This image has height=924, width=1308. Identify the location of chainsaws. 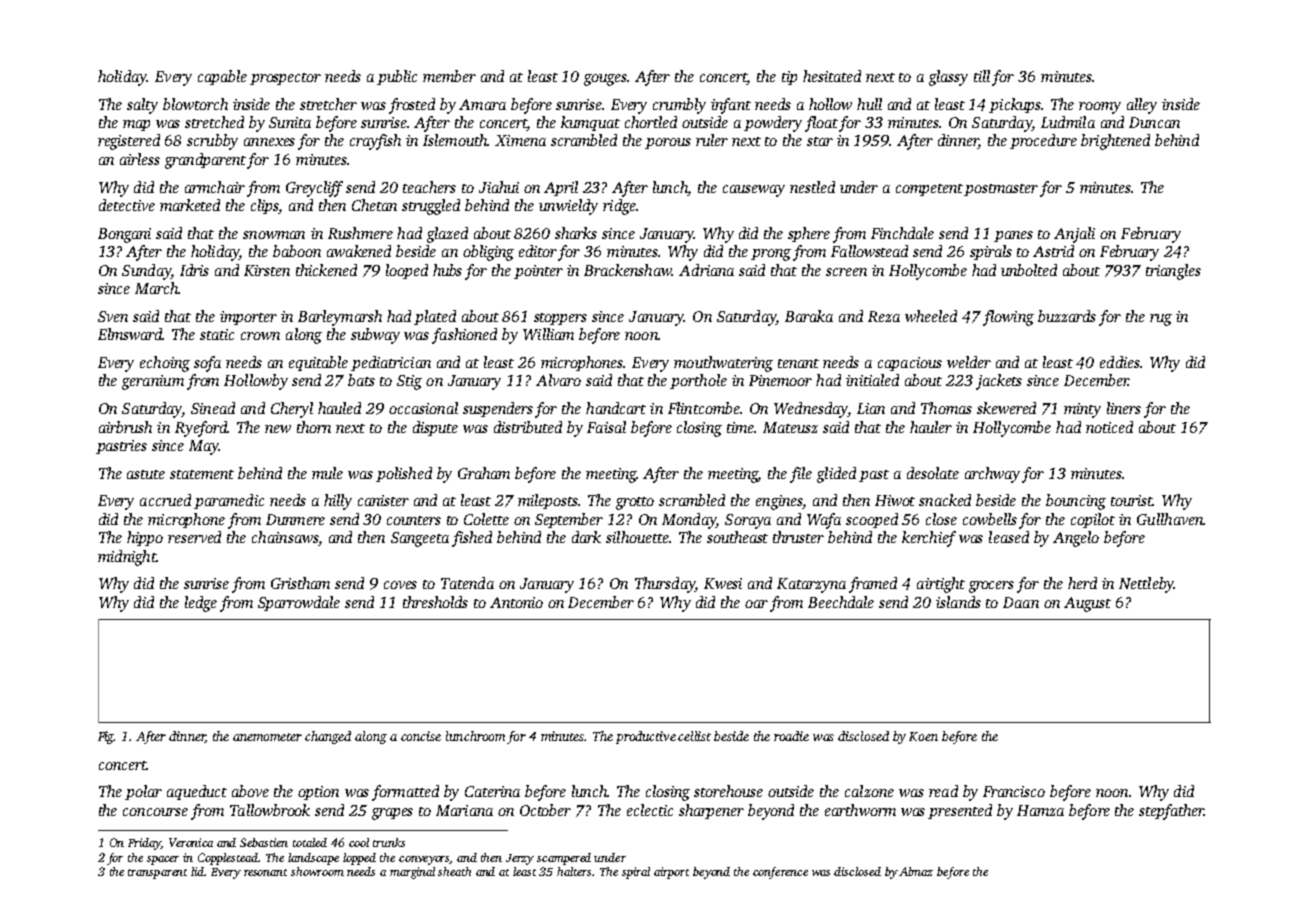
(285, 537).
